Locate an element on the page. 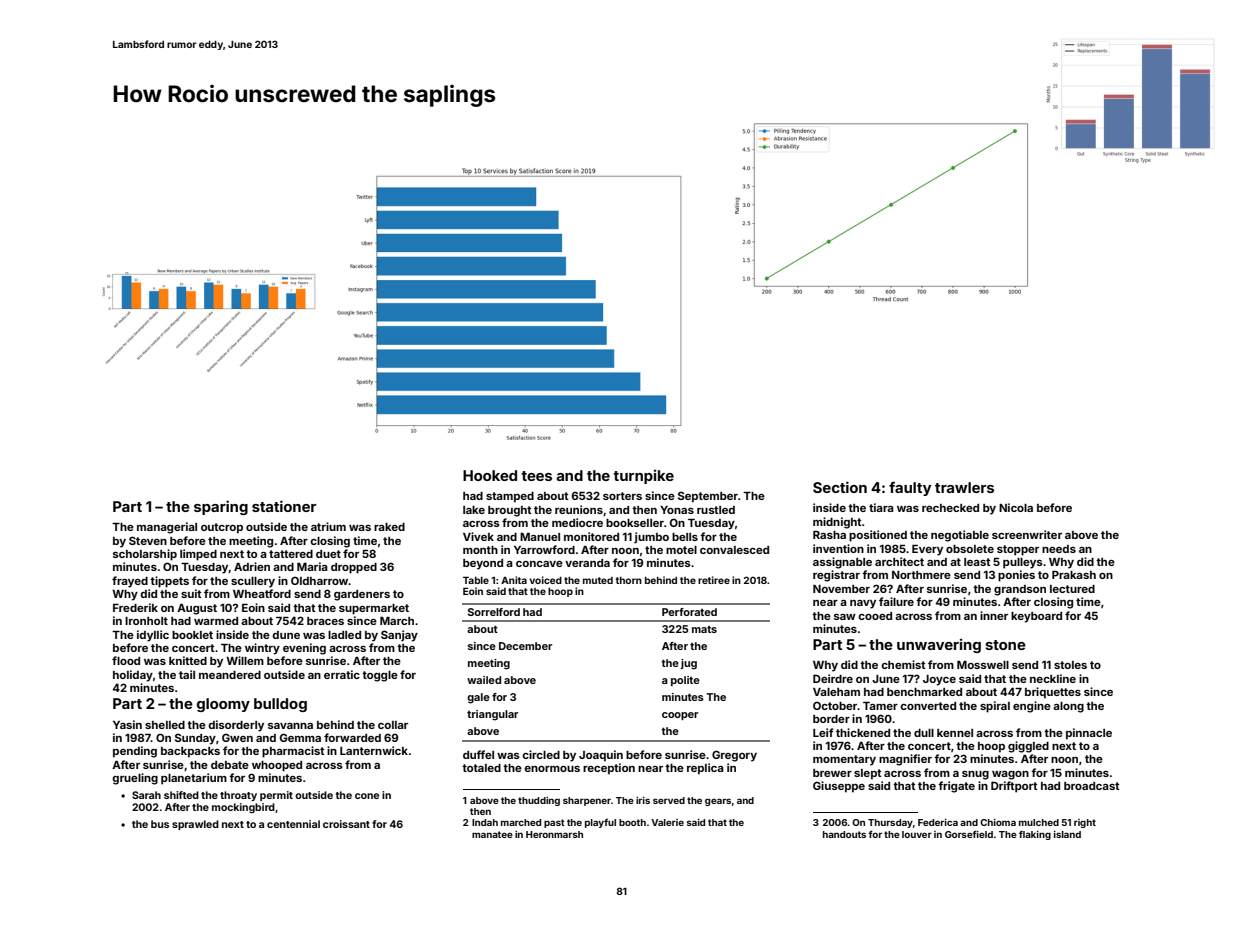 This image has width=1233, height=952. Nicola is located at coordinates (1016, 507).
